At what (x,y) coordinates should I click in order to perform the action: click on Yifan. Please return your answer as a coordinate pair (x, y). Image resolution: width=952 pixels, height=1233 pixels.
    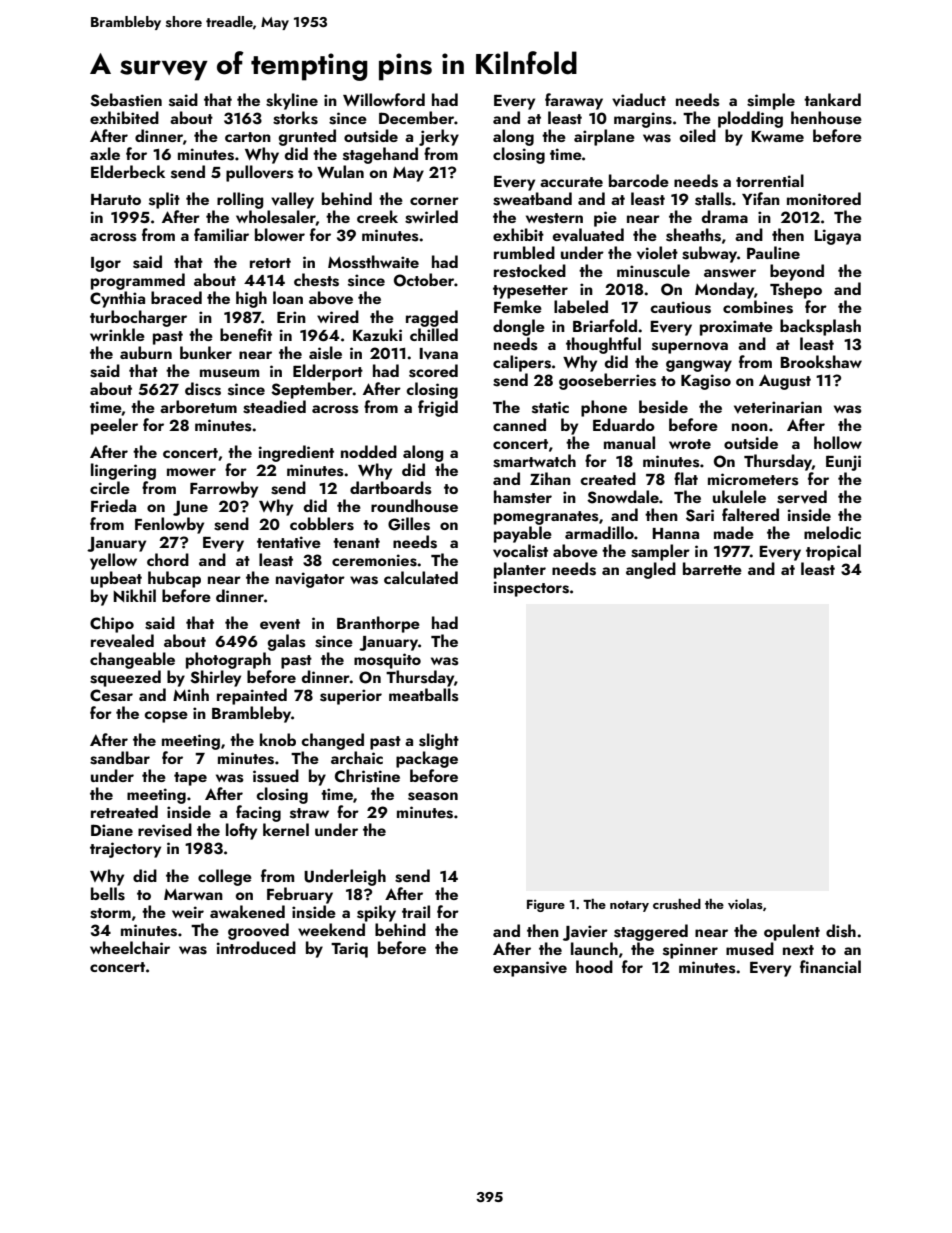
    Looking at the image, I should click on (761, 198).
